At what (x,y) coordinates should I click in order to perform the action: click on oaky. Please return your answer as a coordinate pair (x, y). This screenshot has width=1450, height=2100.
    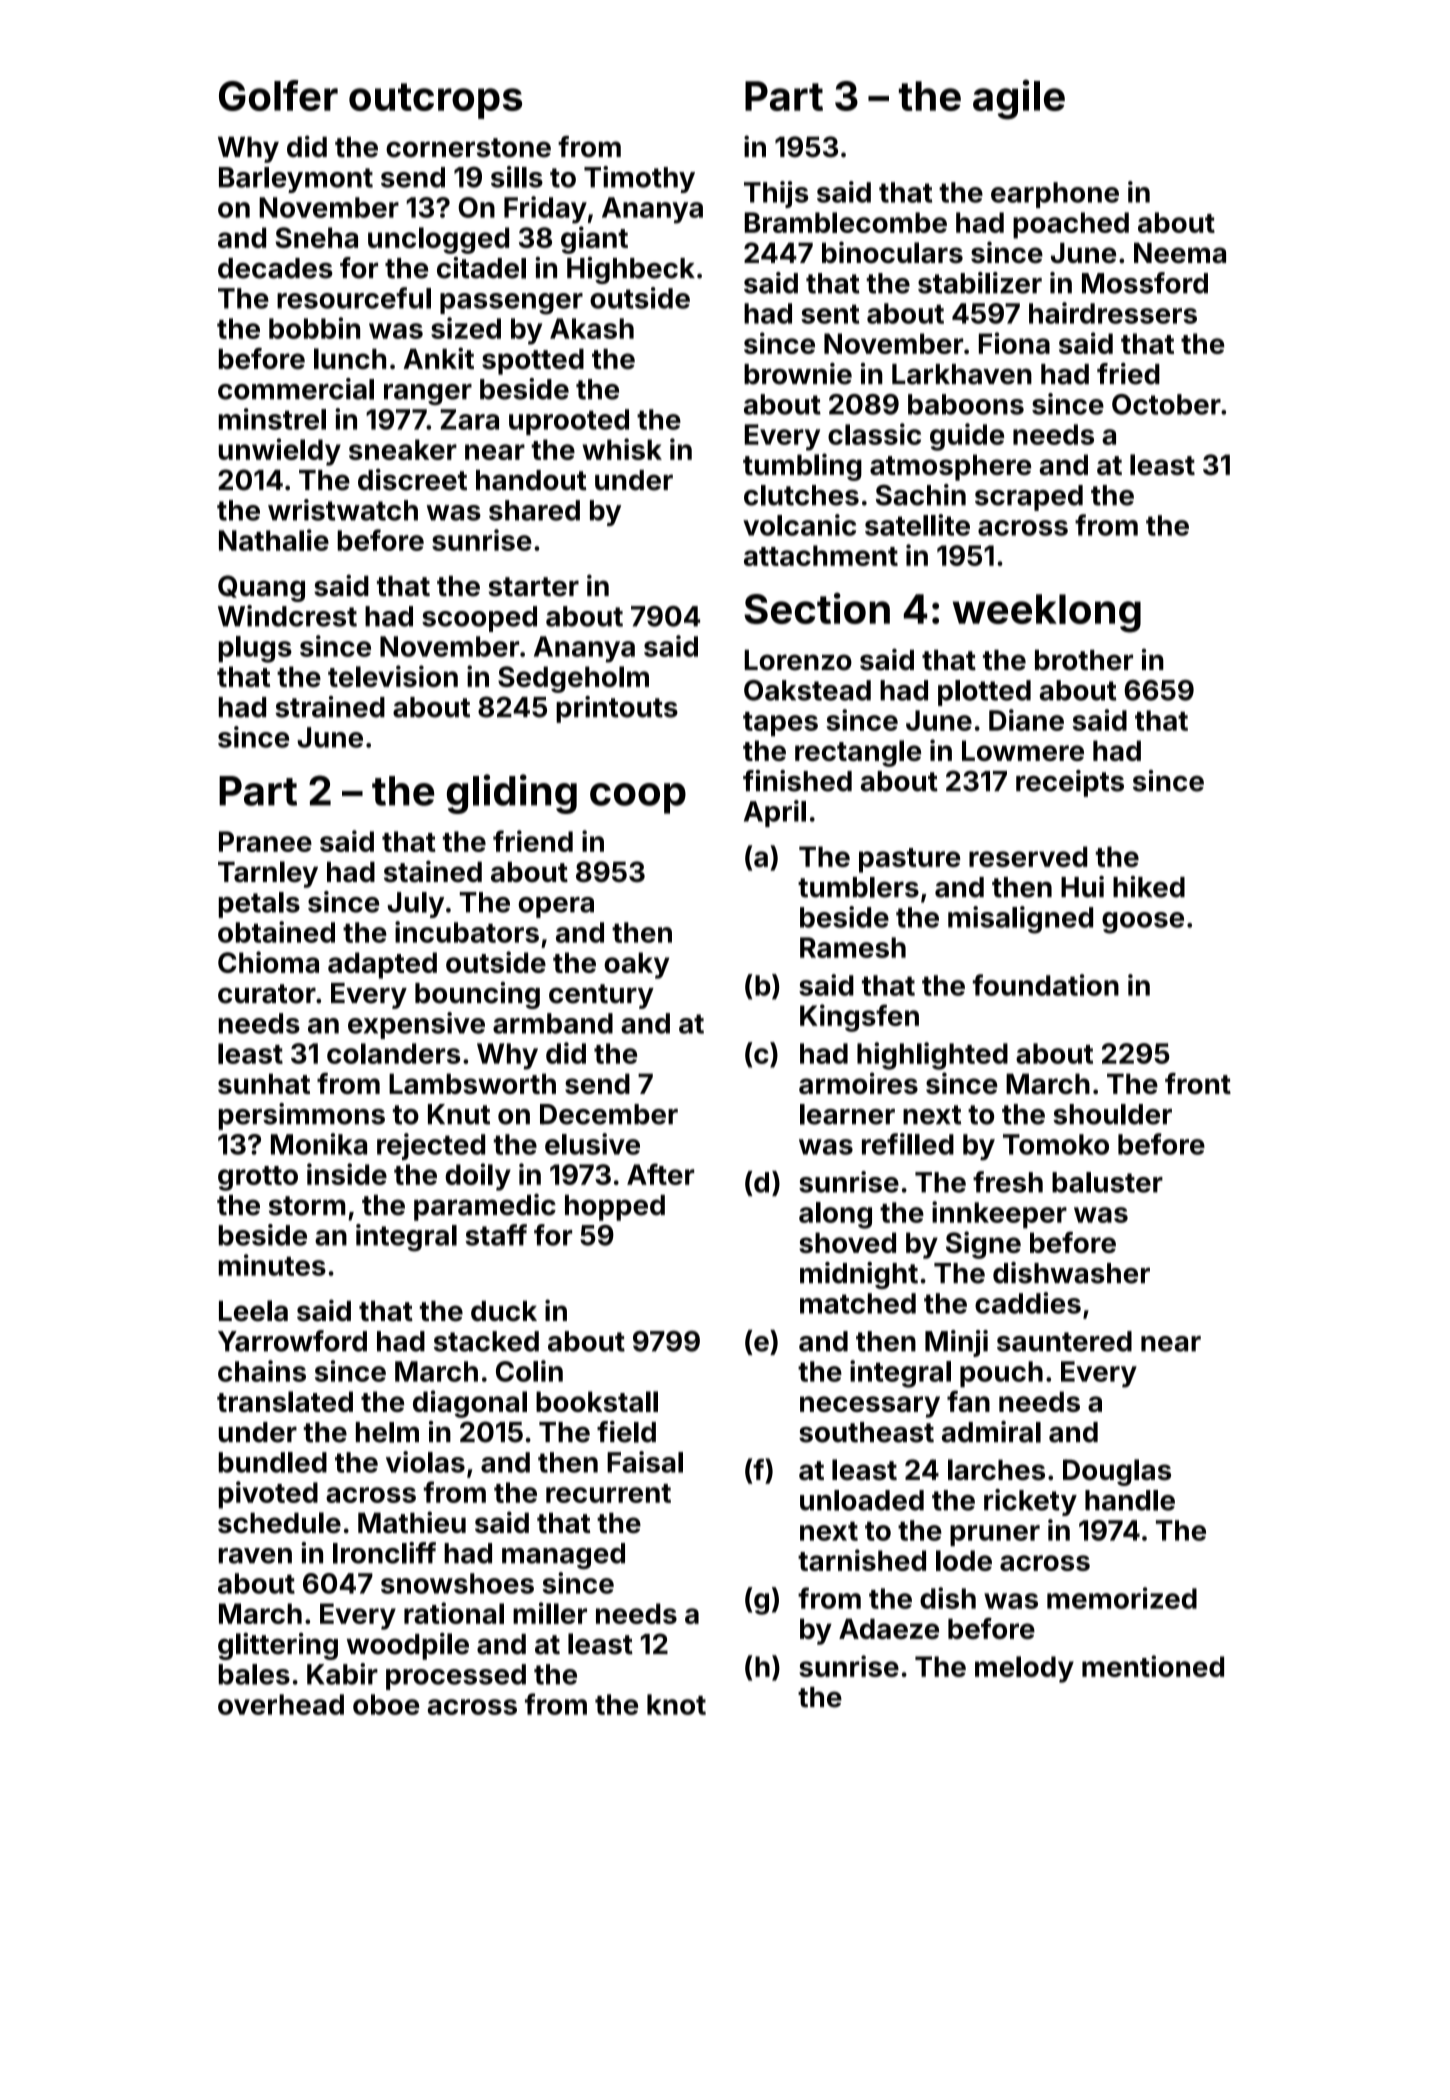
    Looking at the image, I should click on (637, 965).
